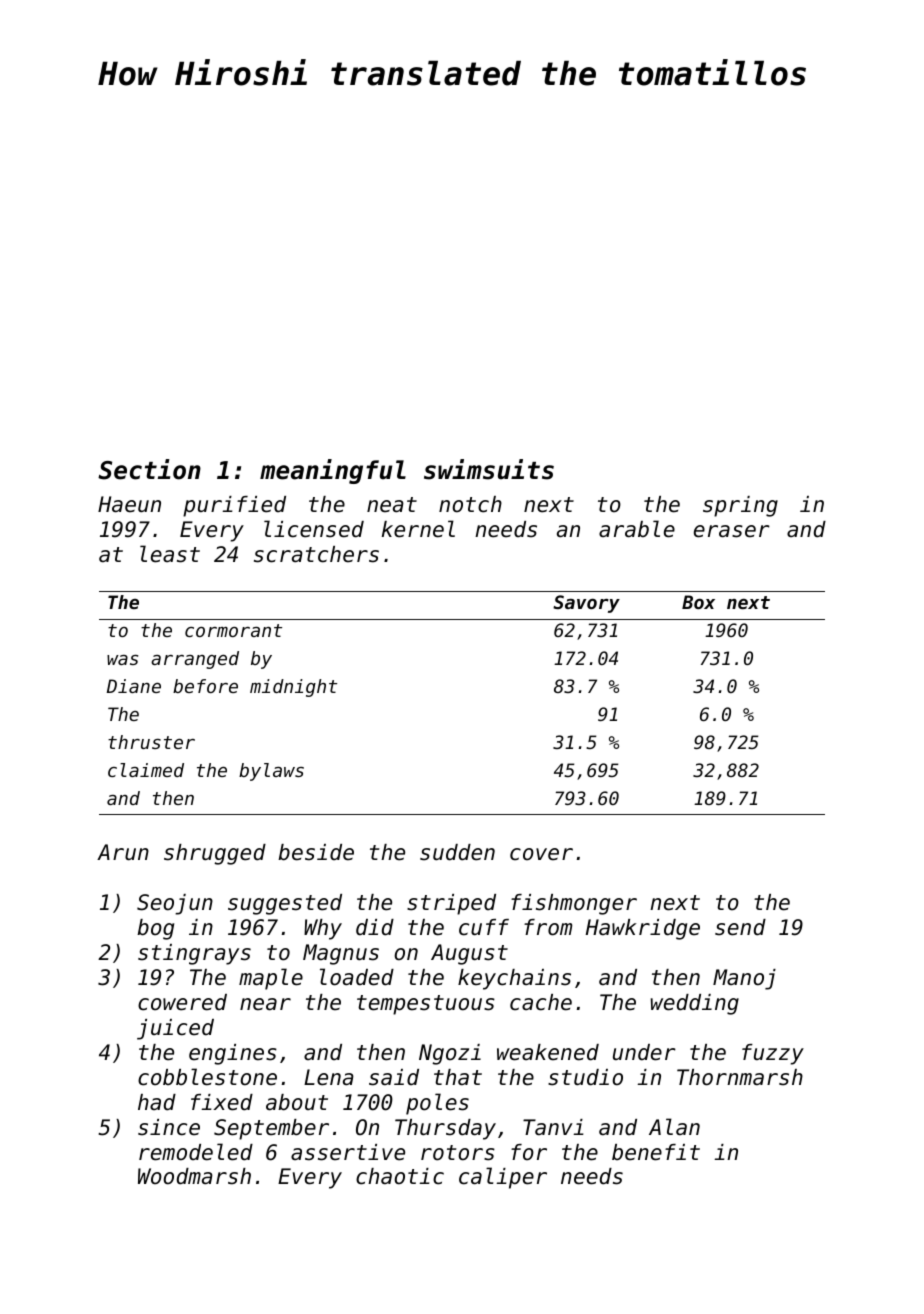 The width and height of the document is (924, 1314). What do you see at coordinates (740, 506) in the document?
I see `spring` at bounding box center [740, 506].
